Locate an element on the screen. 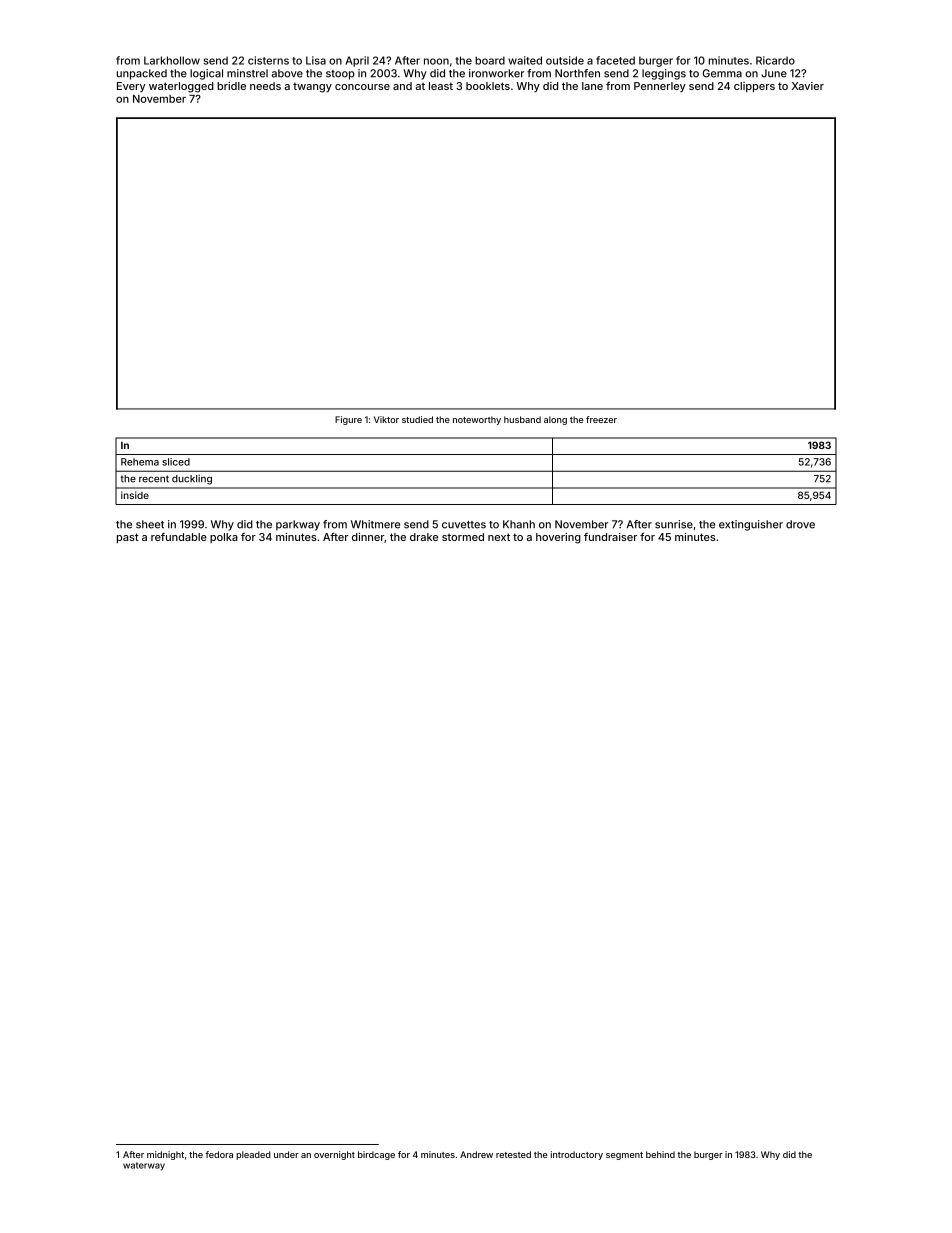 Image resolution: width=952 pixels, height=1233 pixels. Andrew is located at coordinates (476, 1154).
